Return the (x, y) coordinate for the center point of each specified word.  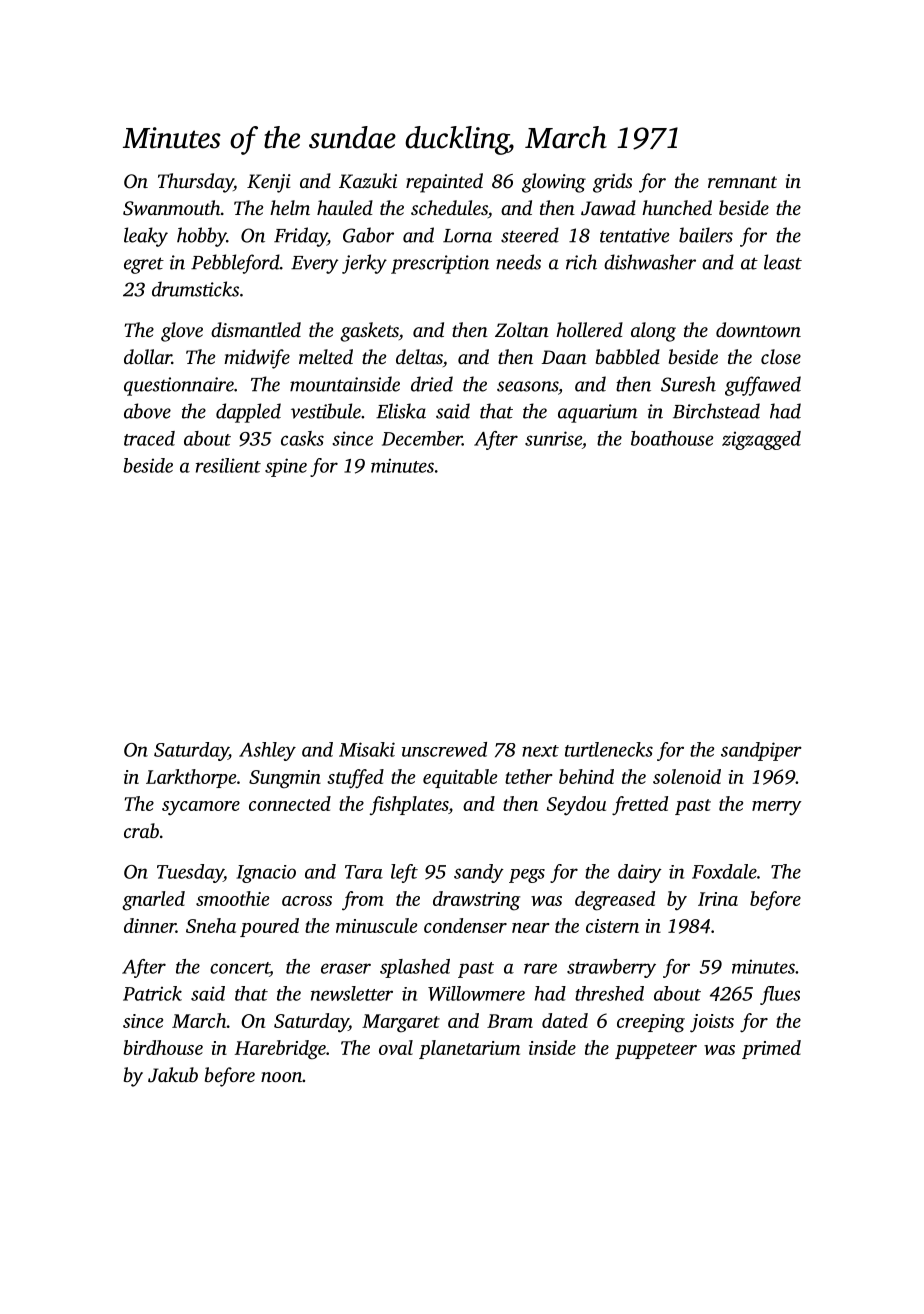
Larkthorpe (191, 778)
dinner (150, 925)
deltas (419, 356)
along (653, 332)
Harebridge (280, 1050)
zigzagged (761, 440)
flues (780, 995)
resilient (228, 465)
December (422, 438)
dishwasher (650, 262)
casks (302, 438)
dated (565, 1020)
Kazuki (368, 181)
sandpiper (761, 751)
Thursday (196, 183)
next (540, 751)
